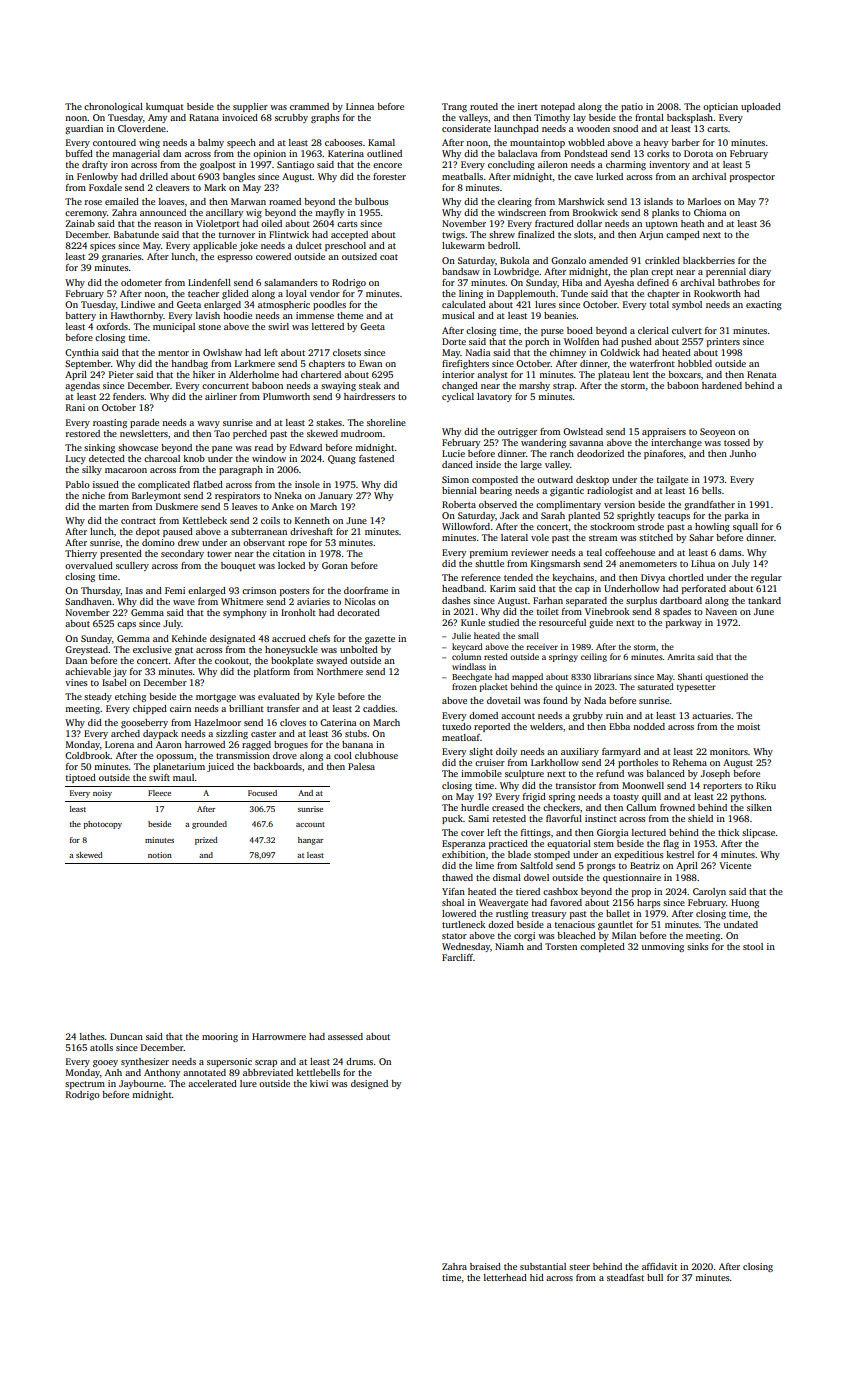  Describe the element at coordinates (220, 767) in the screenshot. I see `juiced` at that location.
